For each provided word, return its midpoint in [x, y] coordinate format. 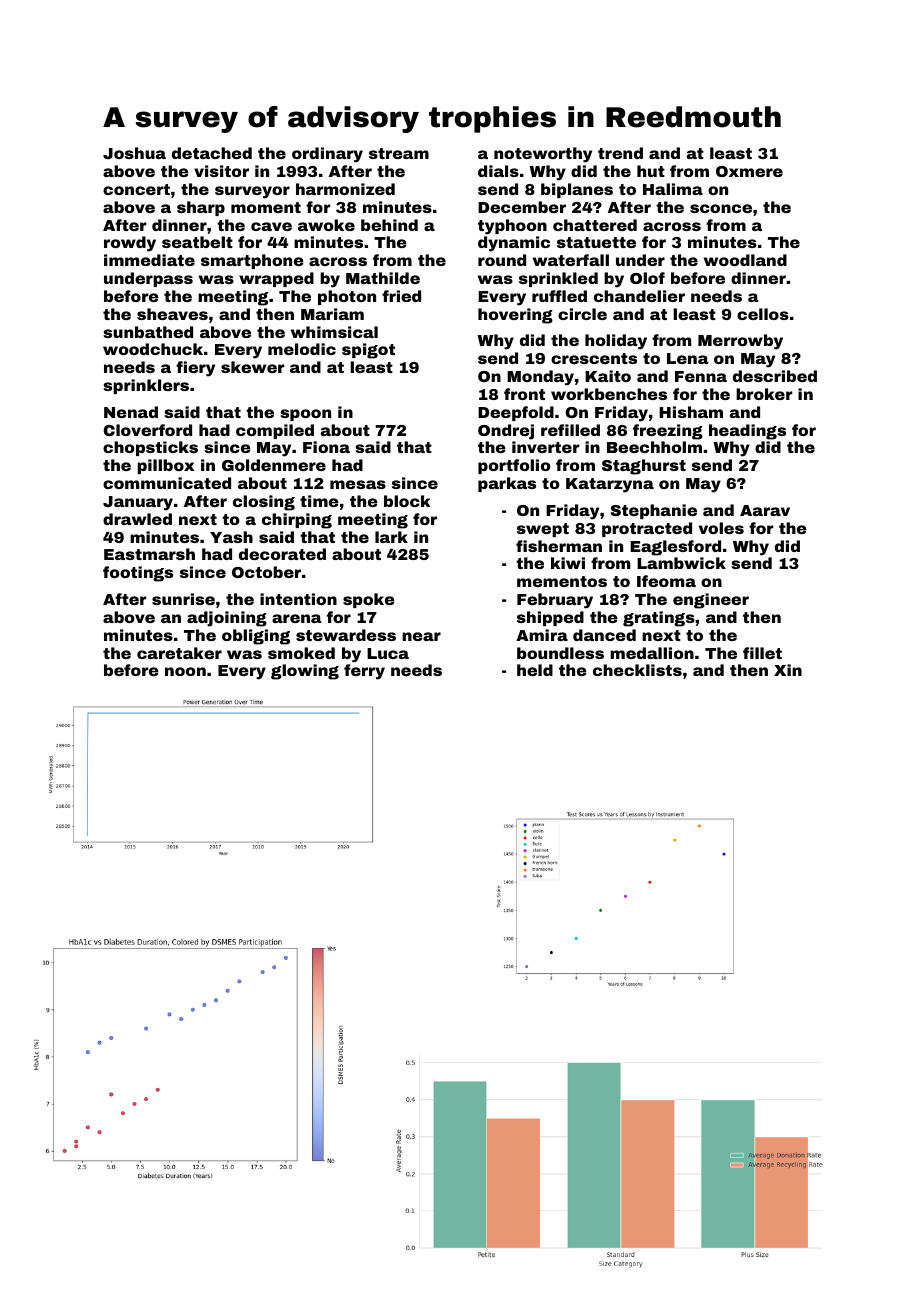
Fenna [701, 376]
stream [399, 153]
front [524, 394]
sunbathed [148, 332]
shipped [550, 618]
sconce [721, 208]
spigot [368, 351]
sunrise [183, 599]
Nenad [131, 412]
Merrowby [740, 342]
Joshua [134, 153]
